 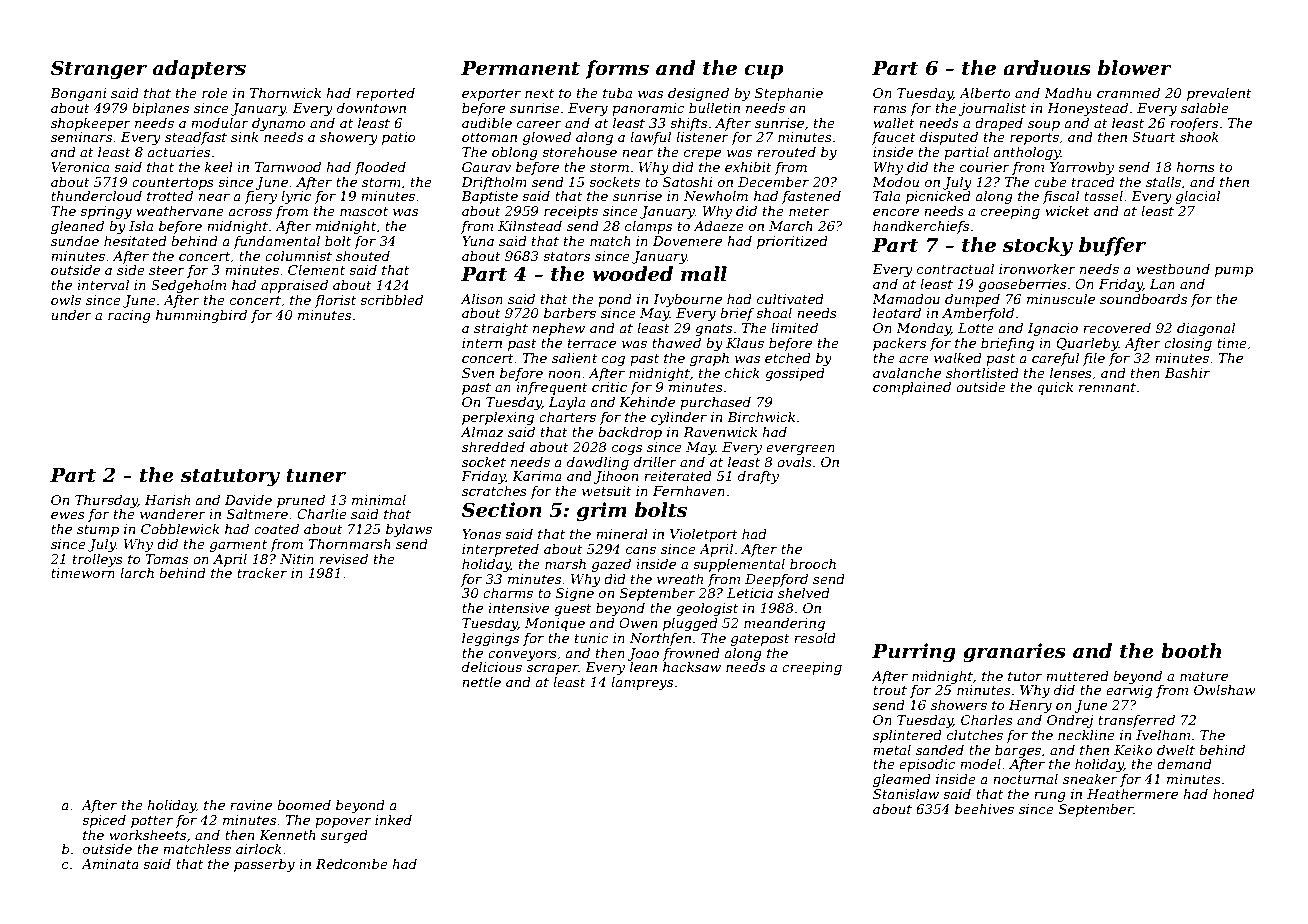 What do you see at coordinates (490, 639) in the screenshot?
I see `leggings` at bounding box center [490, 639].
